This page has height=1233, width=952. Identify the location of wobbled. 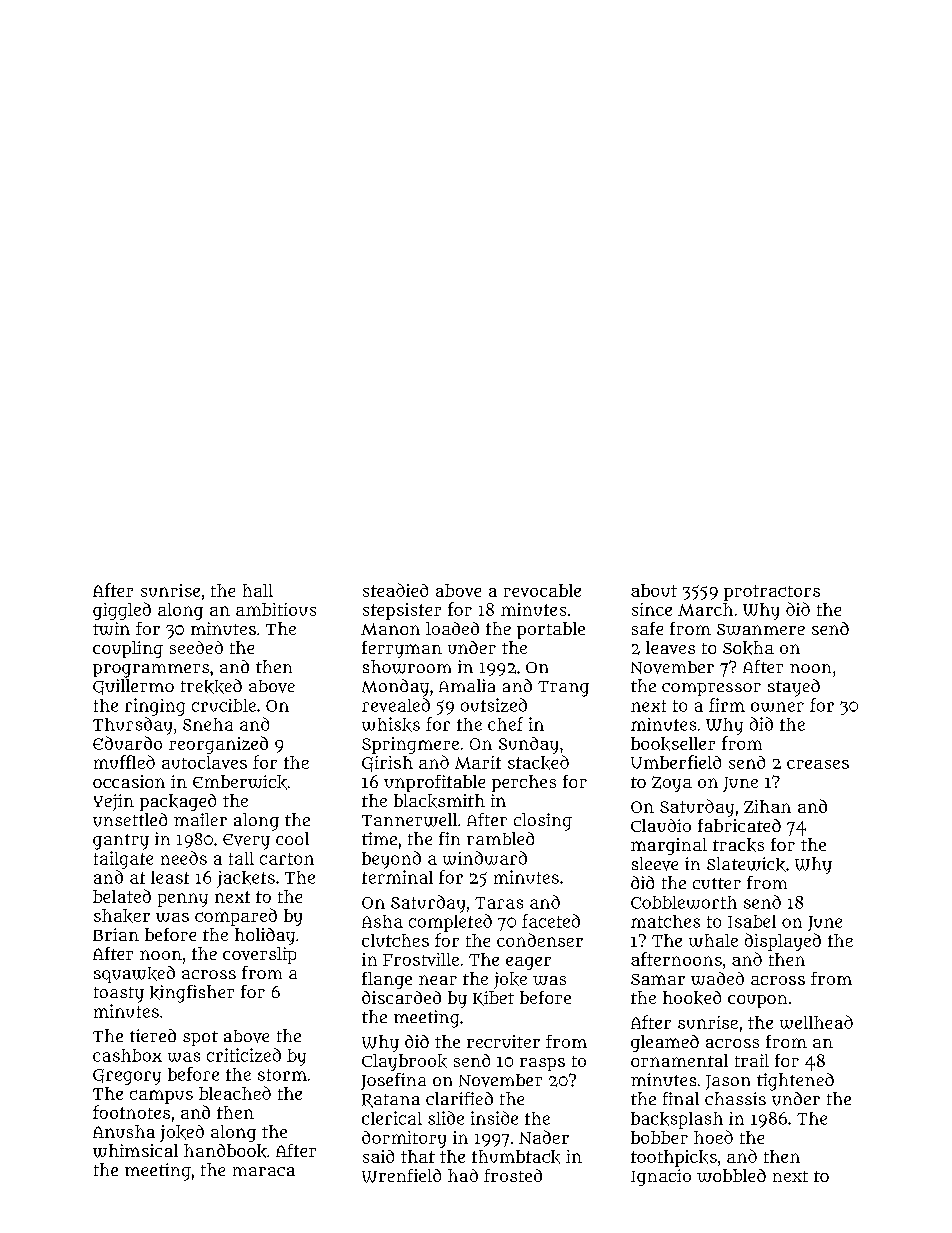
(731, 1175).
